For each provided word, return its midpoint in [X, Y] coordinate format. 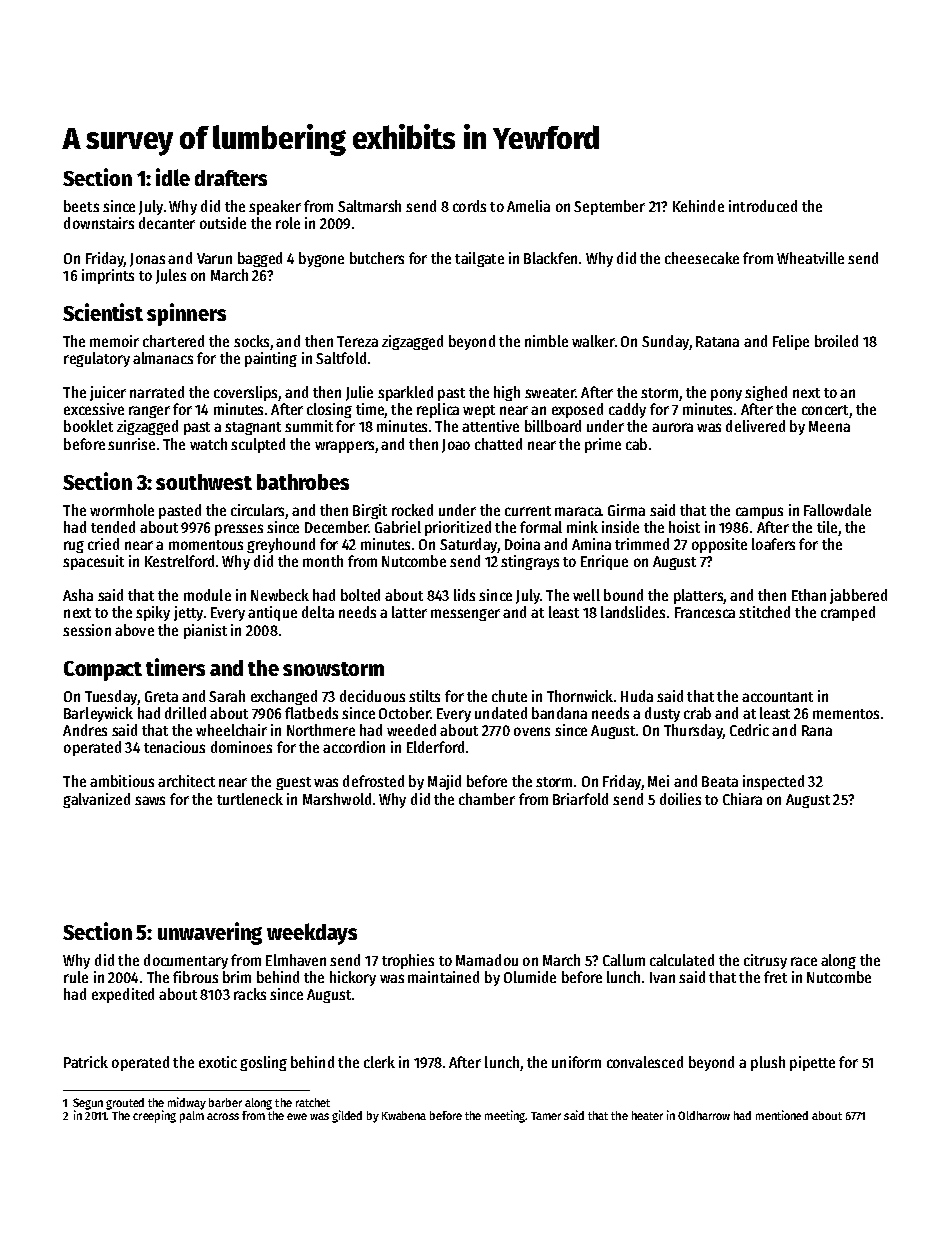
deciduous [372, 696]
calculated [682, 960]
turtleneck [250, 799]
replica [438, 410]
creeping [154, 1116]
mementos [846, 714]
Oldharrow [704, 1115]
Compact [103, 671]
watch [208, 444]
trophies [408, 961]
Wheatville [810, 258]
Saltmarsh [369, 206]
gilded [347, 1116]
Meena [829, 426]
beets [81, 206]
